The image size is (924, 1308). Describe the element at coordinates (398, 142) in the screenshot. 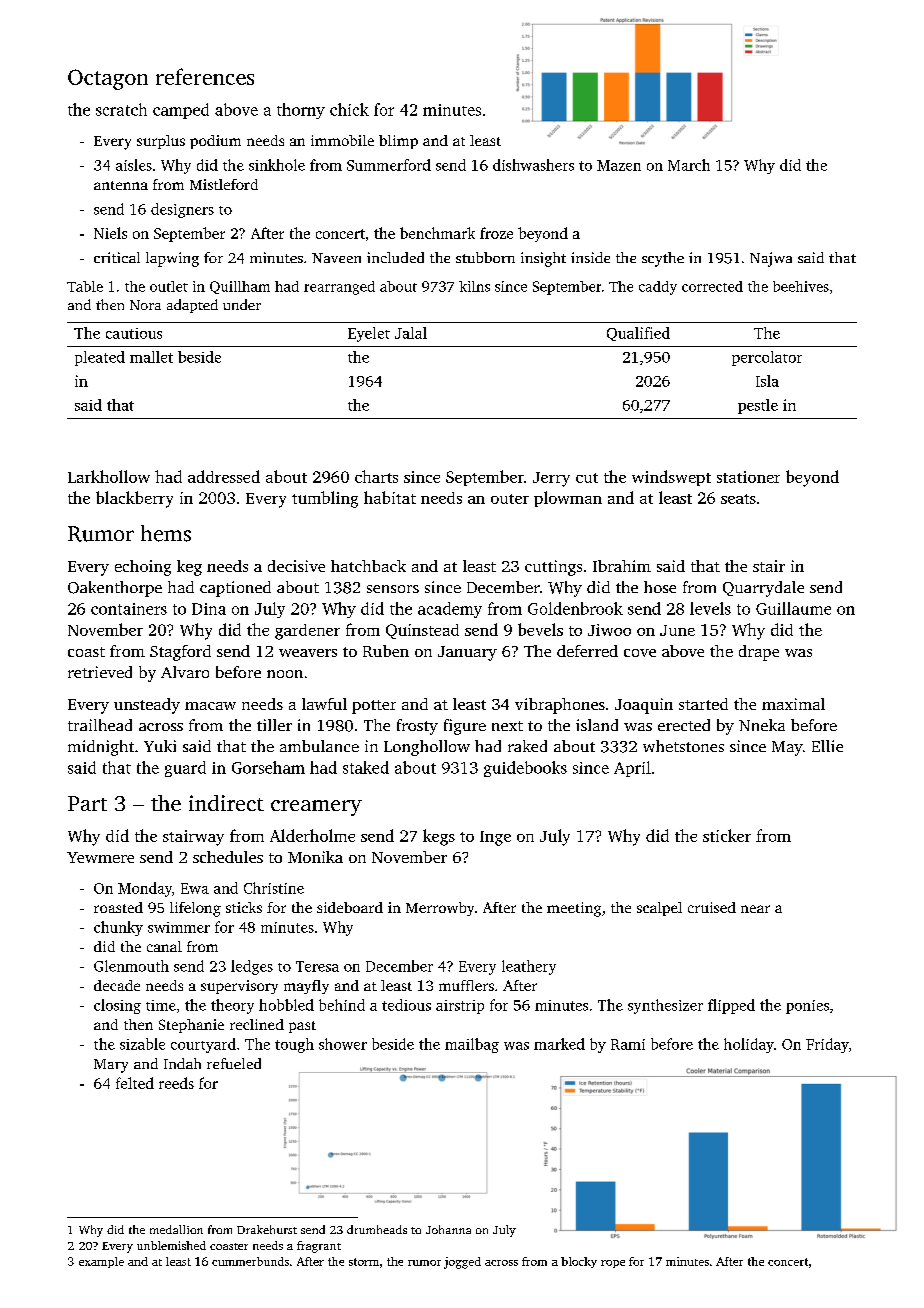

I see `blimp` at that location.
